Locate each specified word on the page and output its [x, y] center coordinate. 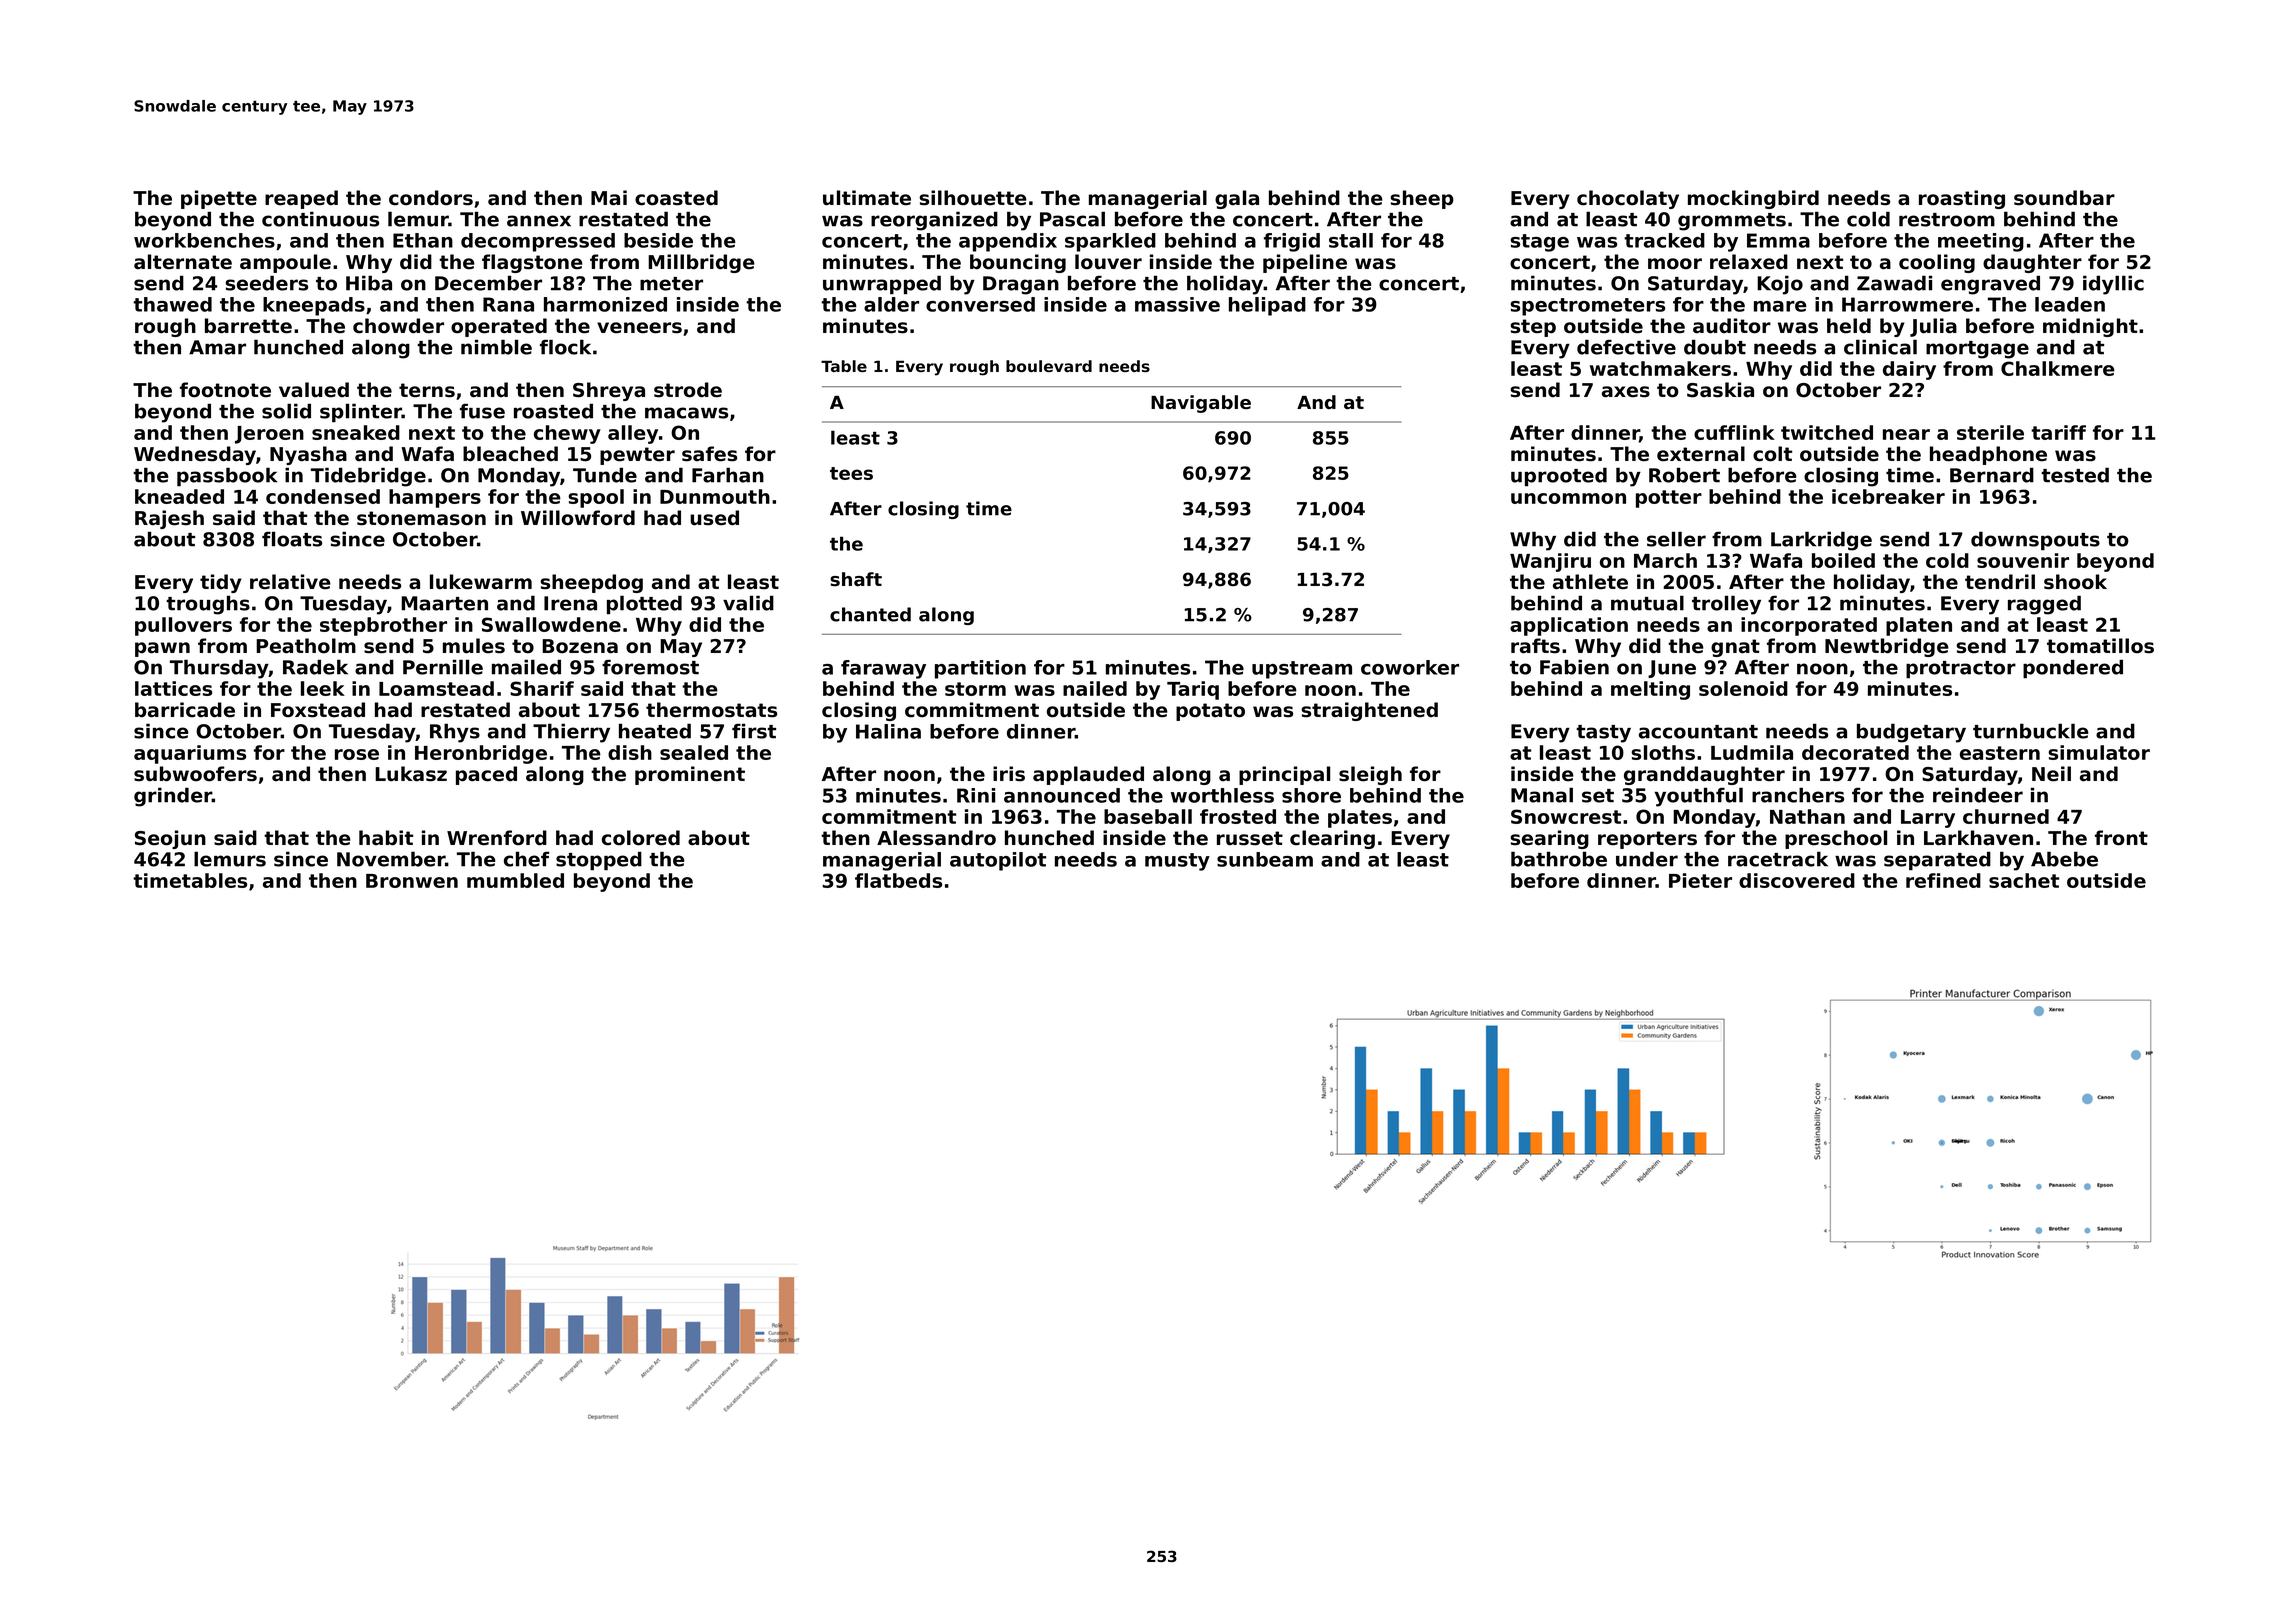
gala [1237, 199]
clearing [1332, 839]
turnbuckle [2031, 731]
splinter [361, 413]
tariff [2058, 432]
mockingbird [1753, 199]
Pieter [1700, 880]
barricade [185, 710]
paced [486, 775]
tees [851, 473]
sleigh [1370, 775]
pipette [219, 199]
